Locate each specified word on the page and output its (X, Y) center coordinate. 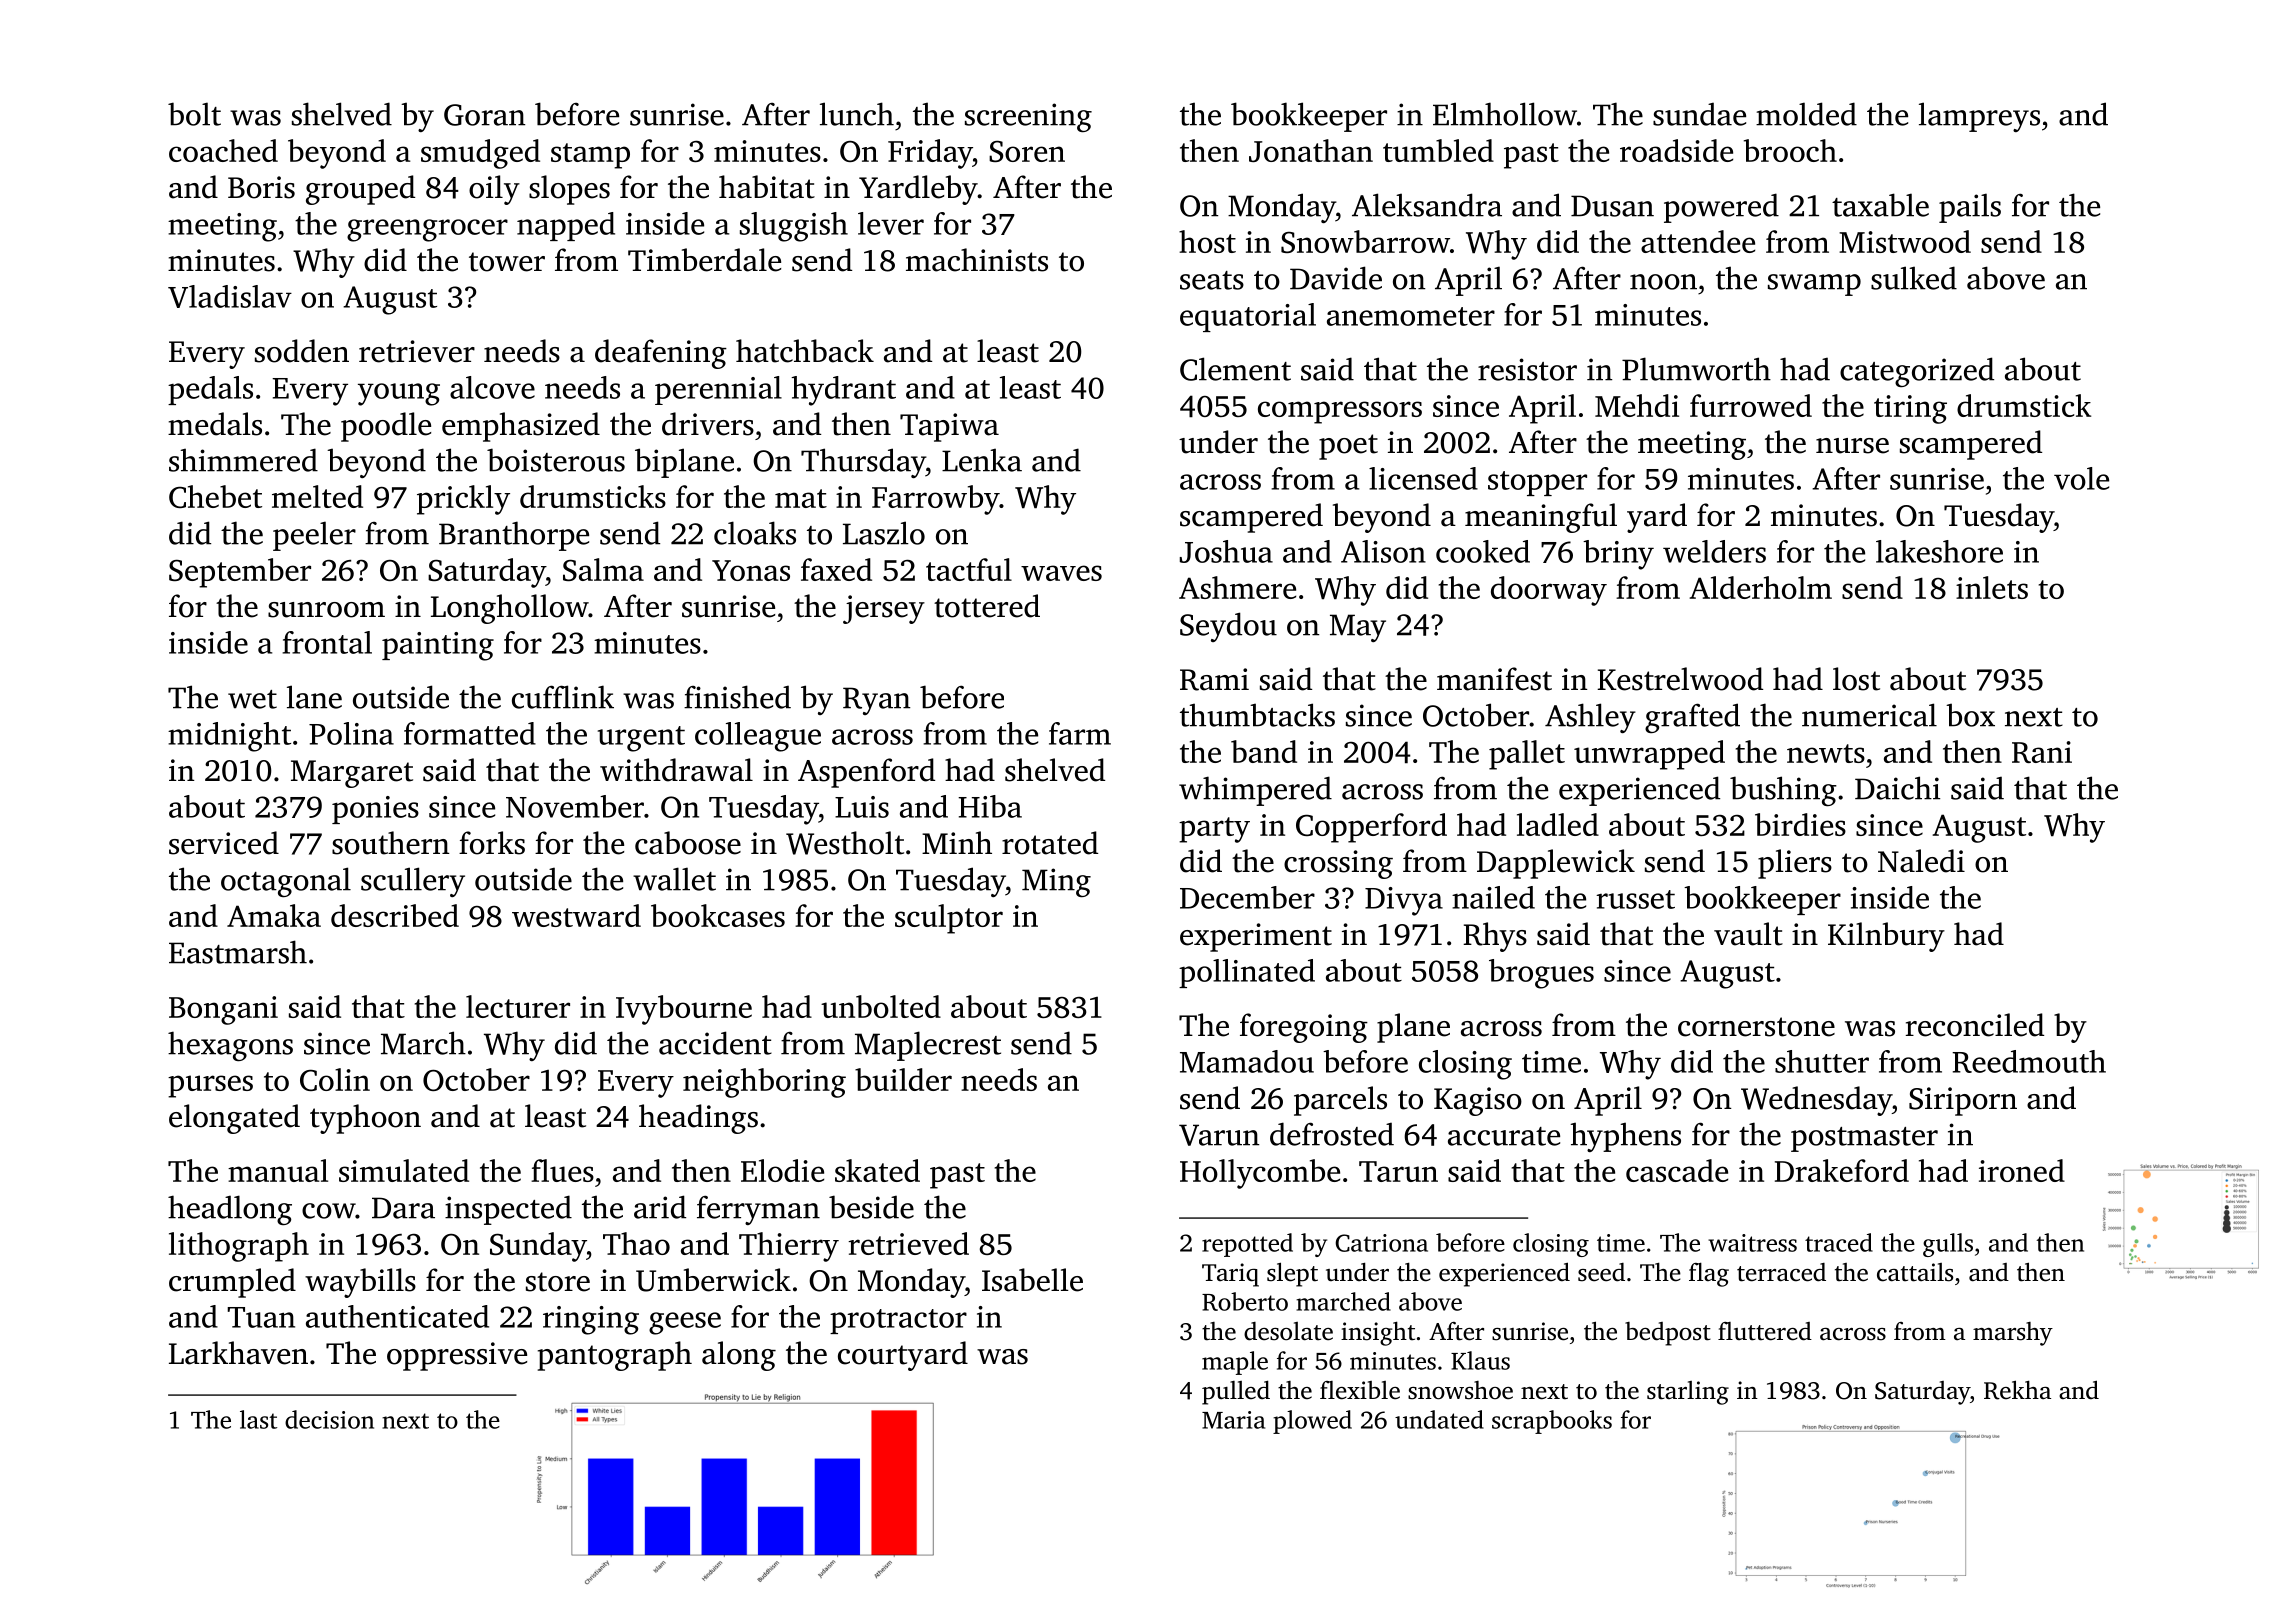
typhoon (365, 1119)
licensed (1423, 478)
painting (438, 646)
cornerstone (1756, 1027)
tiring (1910, 409)
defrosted (1332, 1134)
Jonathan (1311, 150)
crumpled (232, 1283)
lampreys (1979, 117)
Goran (484, 115)
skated (877, 1170)
